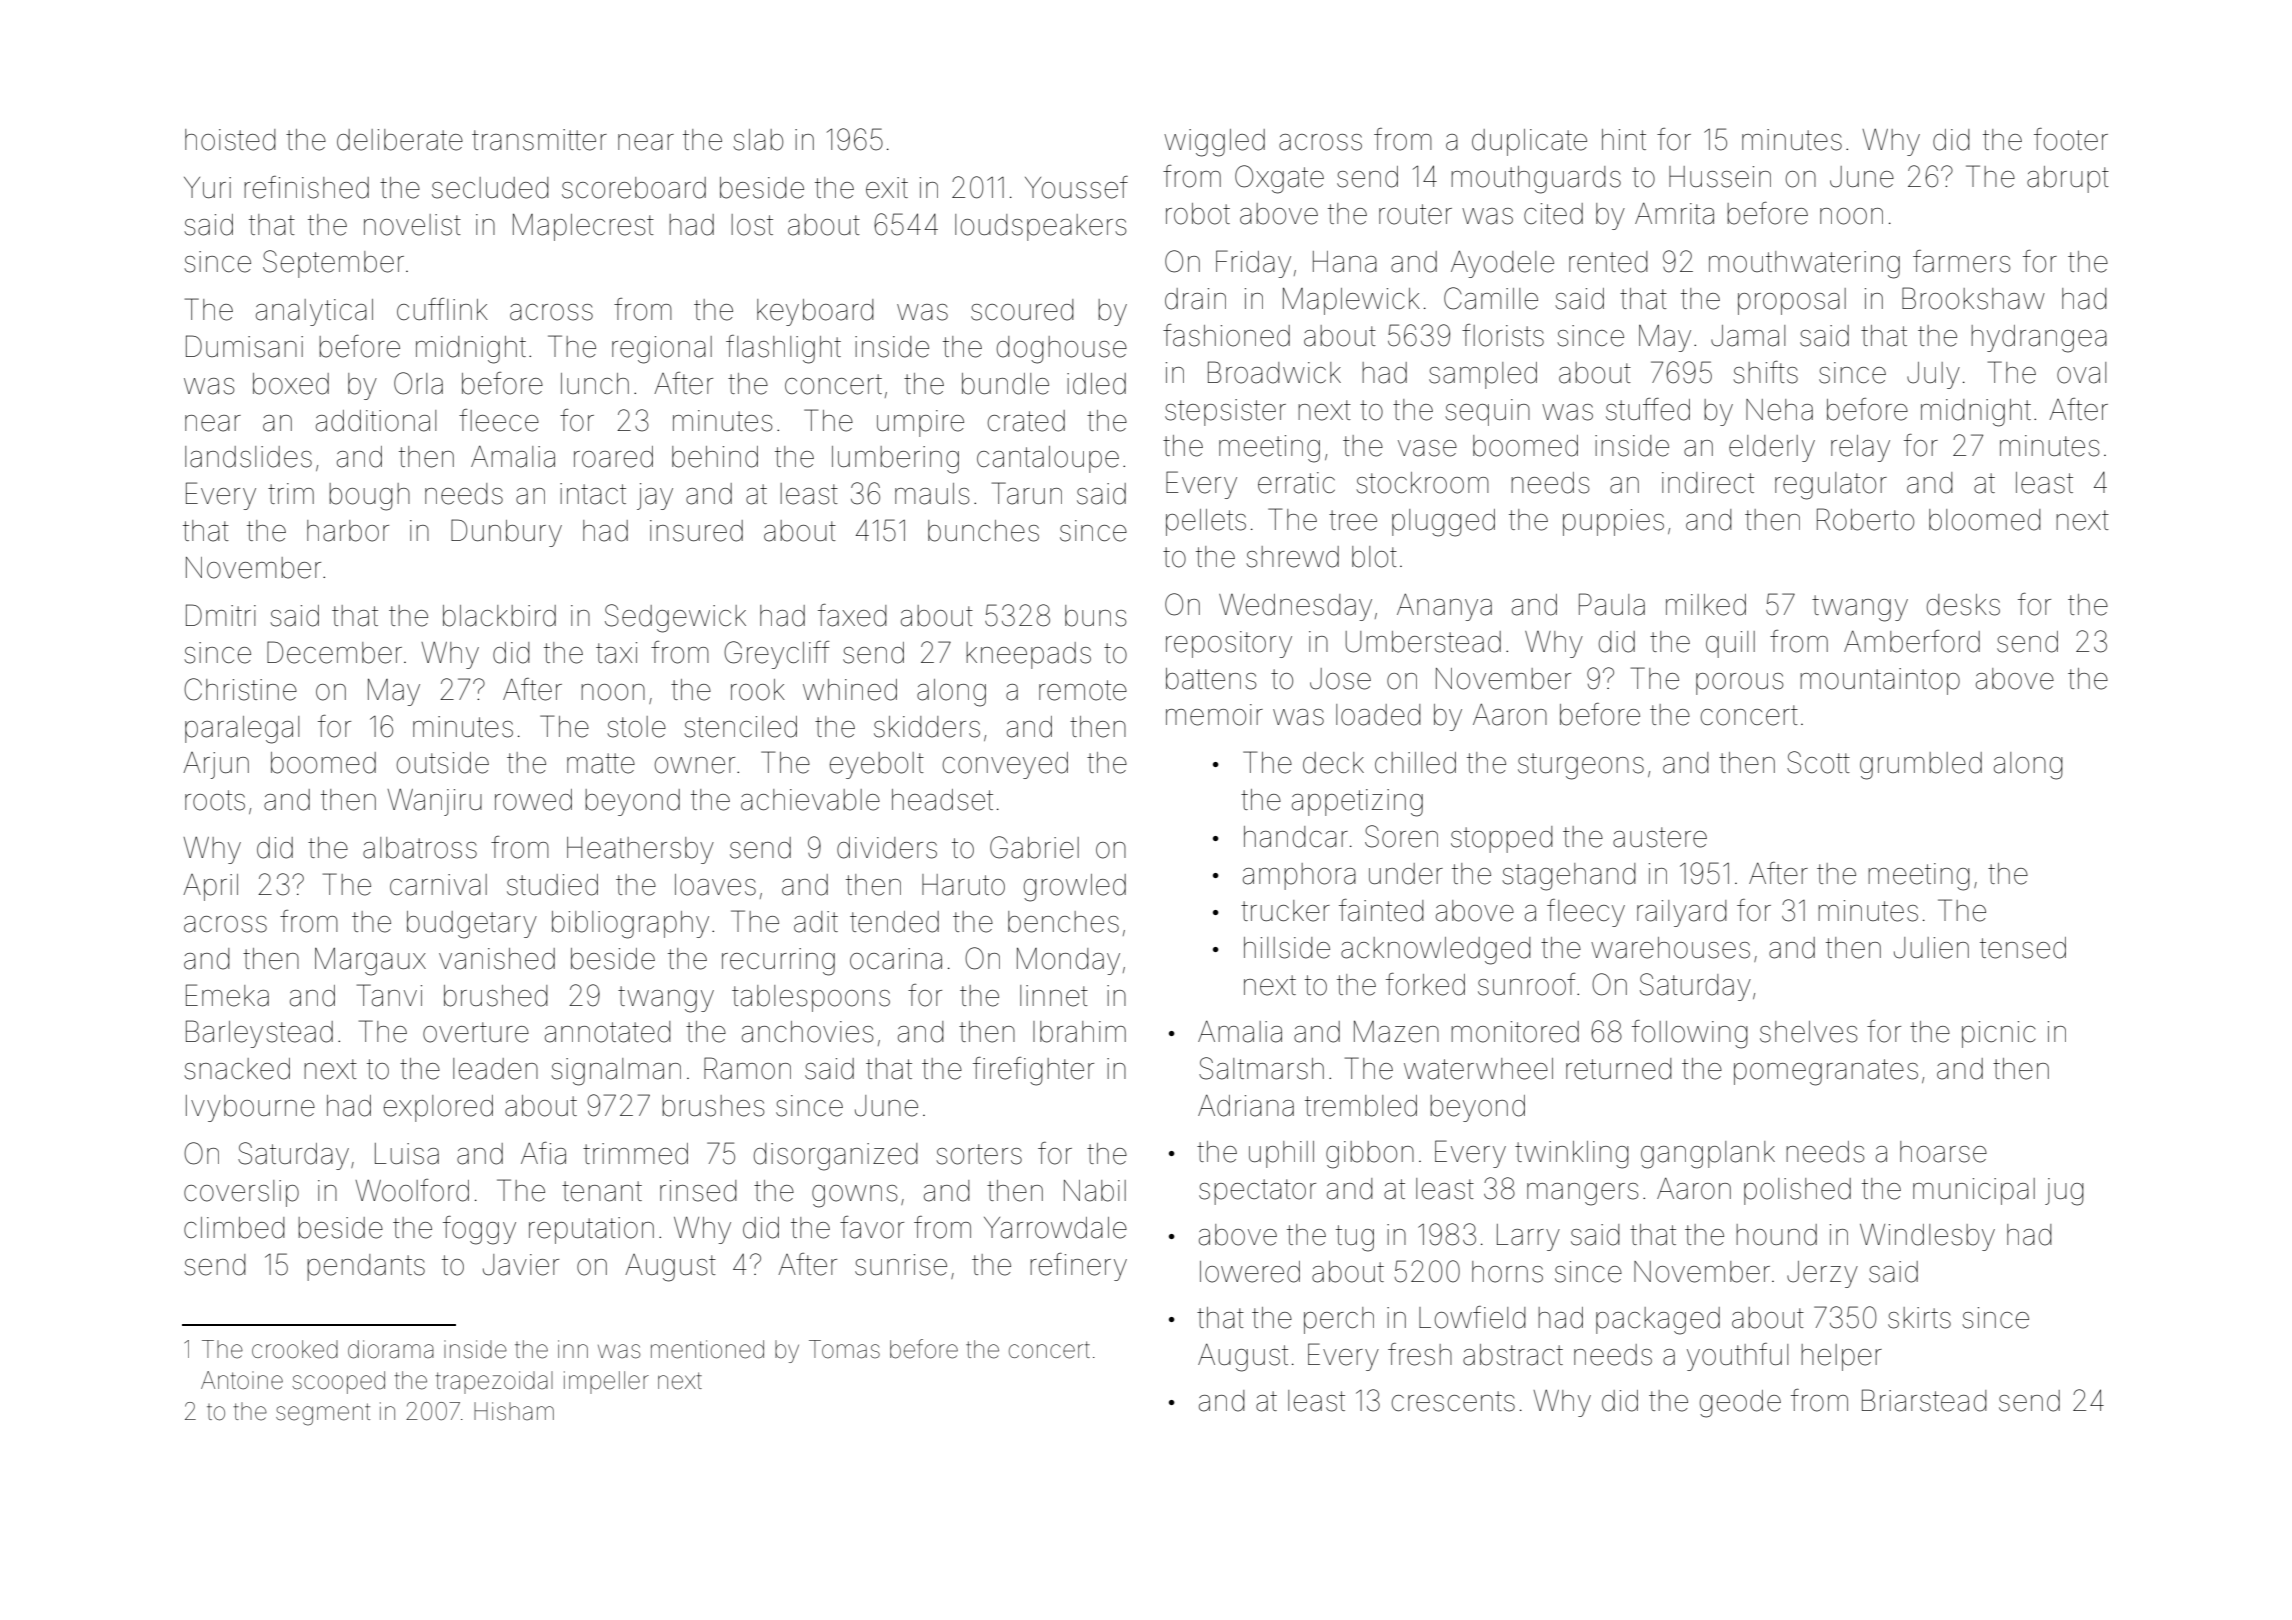 The height and width of the page is (1620, 2292). I want to click on landslides, so click(248, 457).
